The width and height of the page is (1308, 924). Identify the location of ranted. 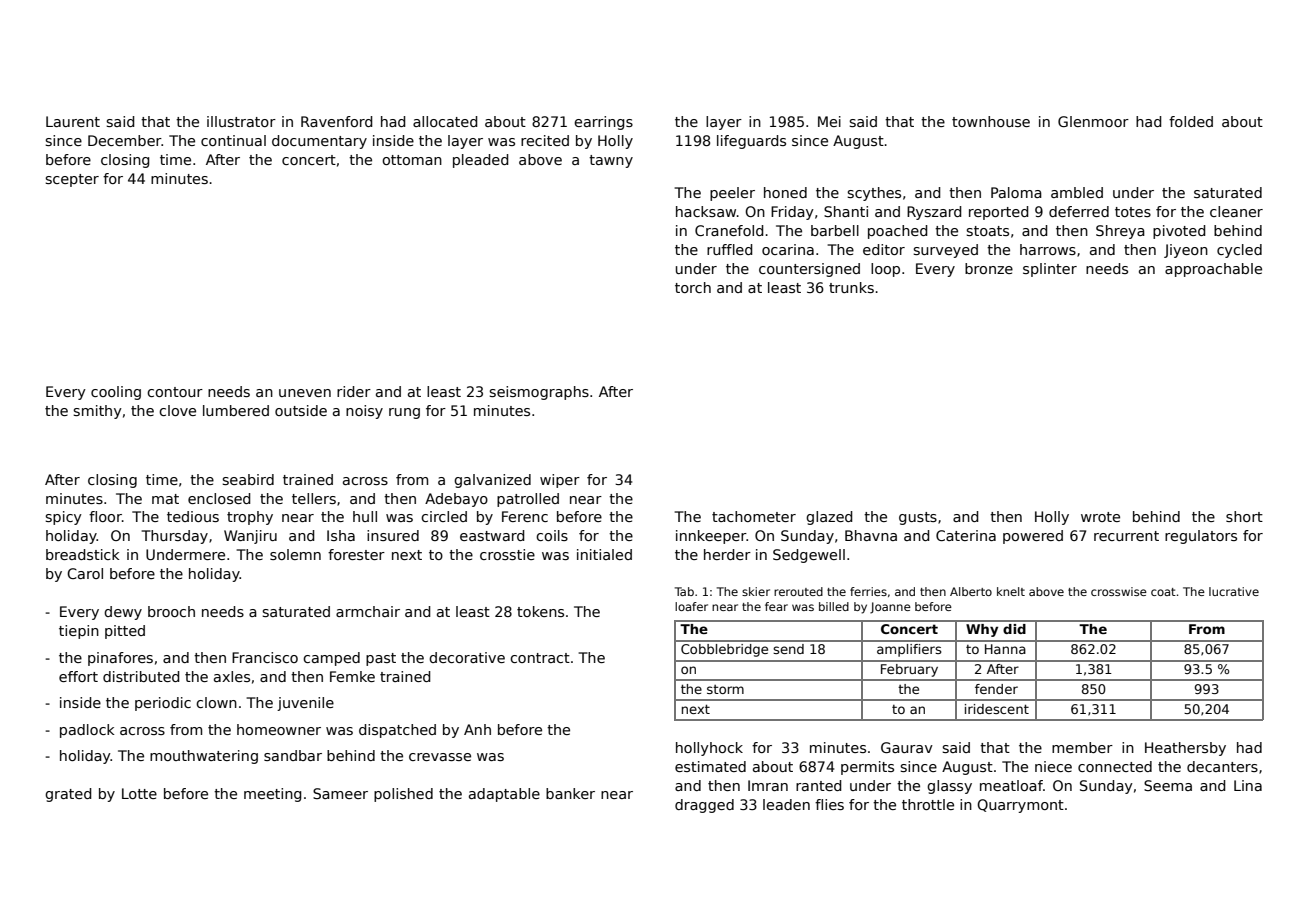
(818, 785).
